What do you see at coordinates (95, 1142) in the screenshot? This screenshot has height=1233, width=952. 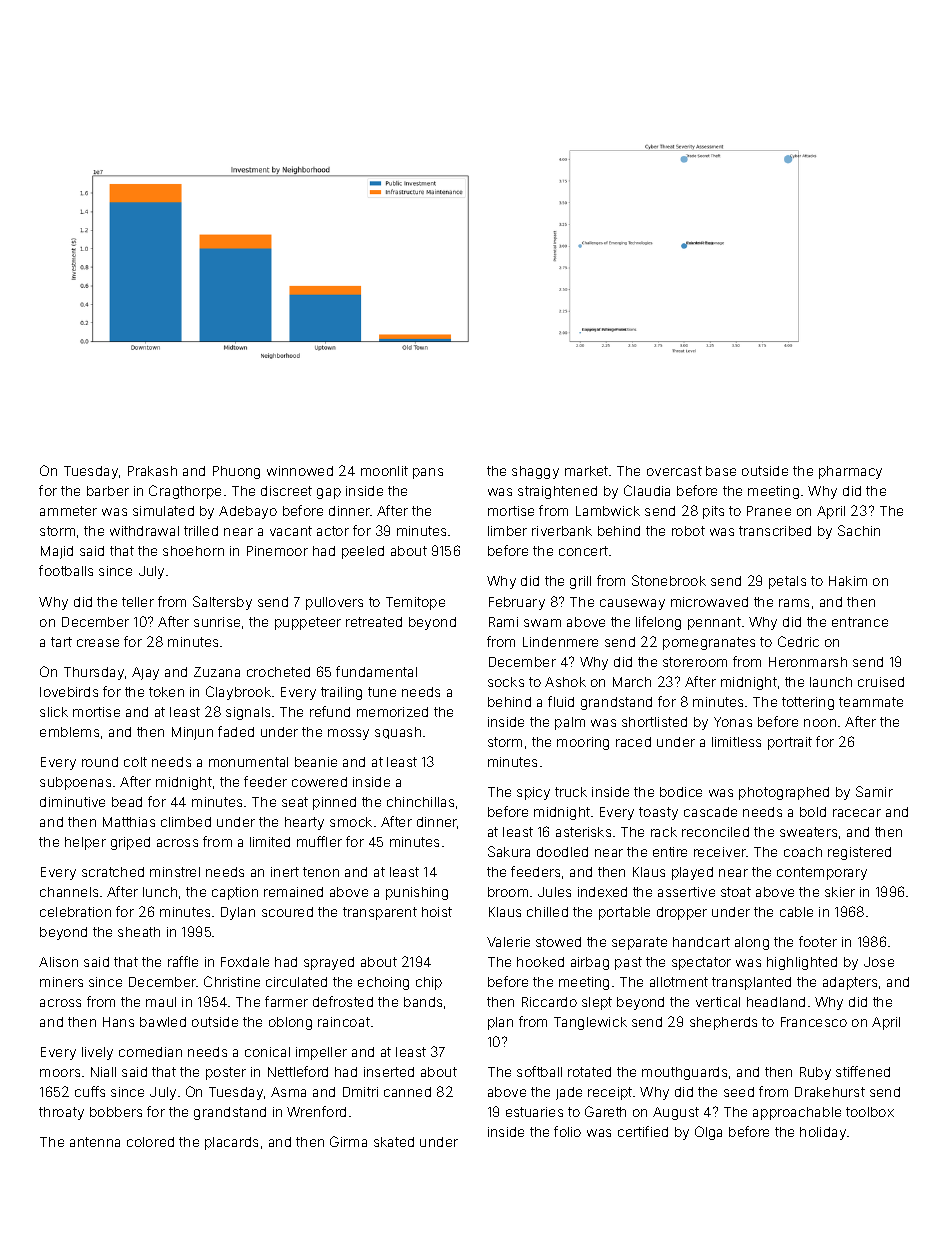 I see `antenna` at bounding box center [95, 1142].
